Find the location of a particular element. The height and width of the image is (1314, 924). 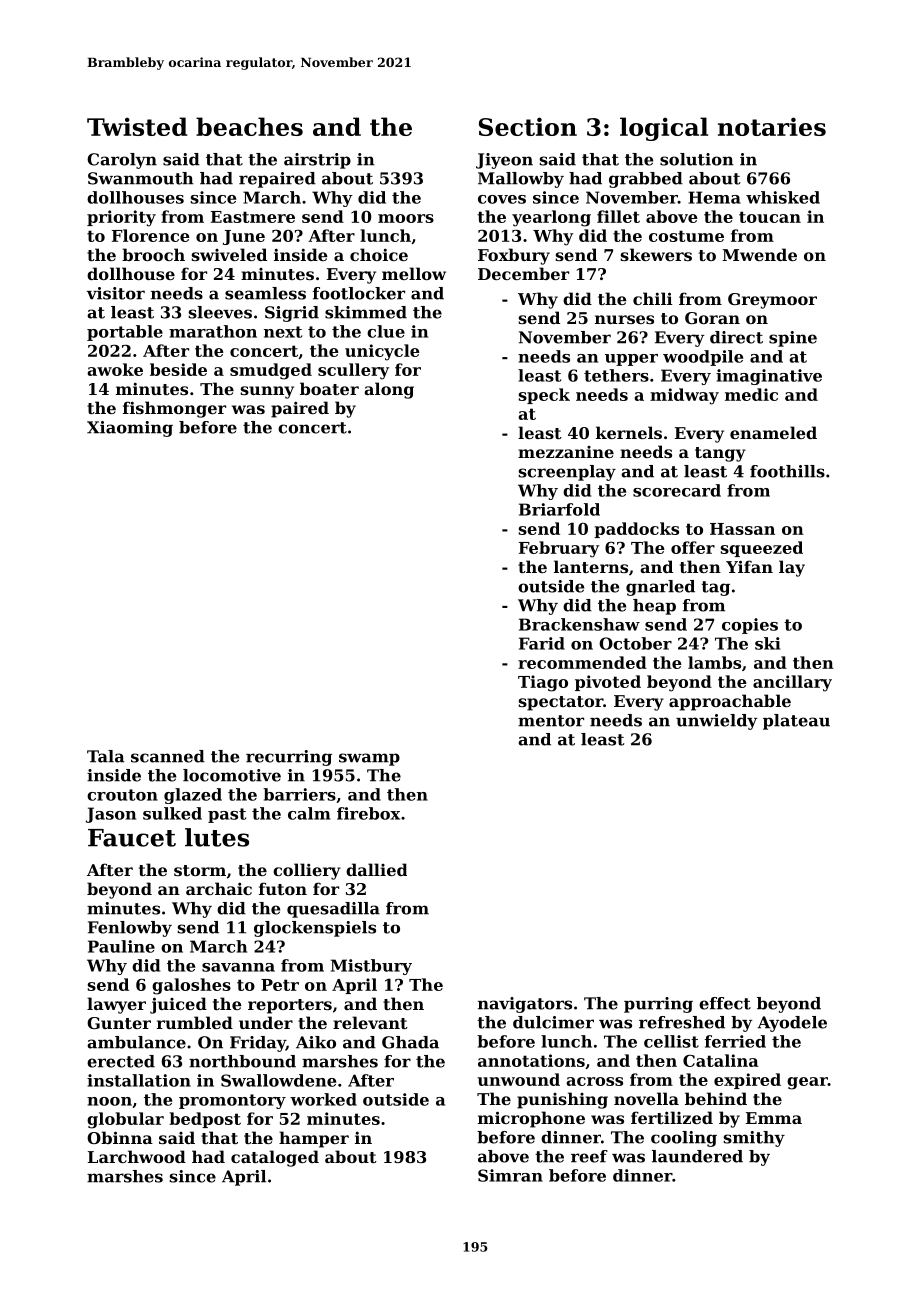

scorecard is located at coordinates (677, 490).
